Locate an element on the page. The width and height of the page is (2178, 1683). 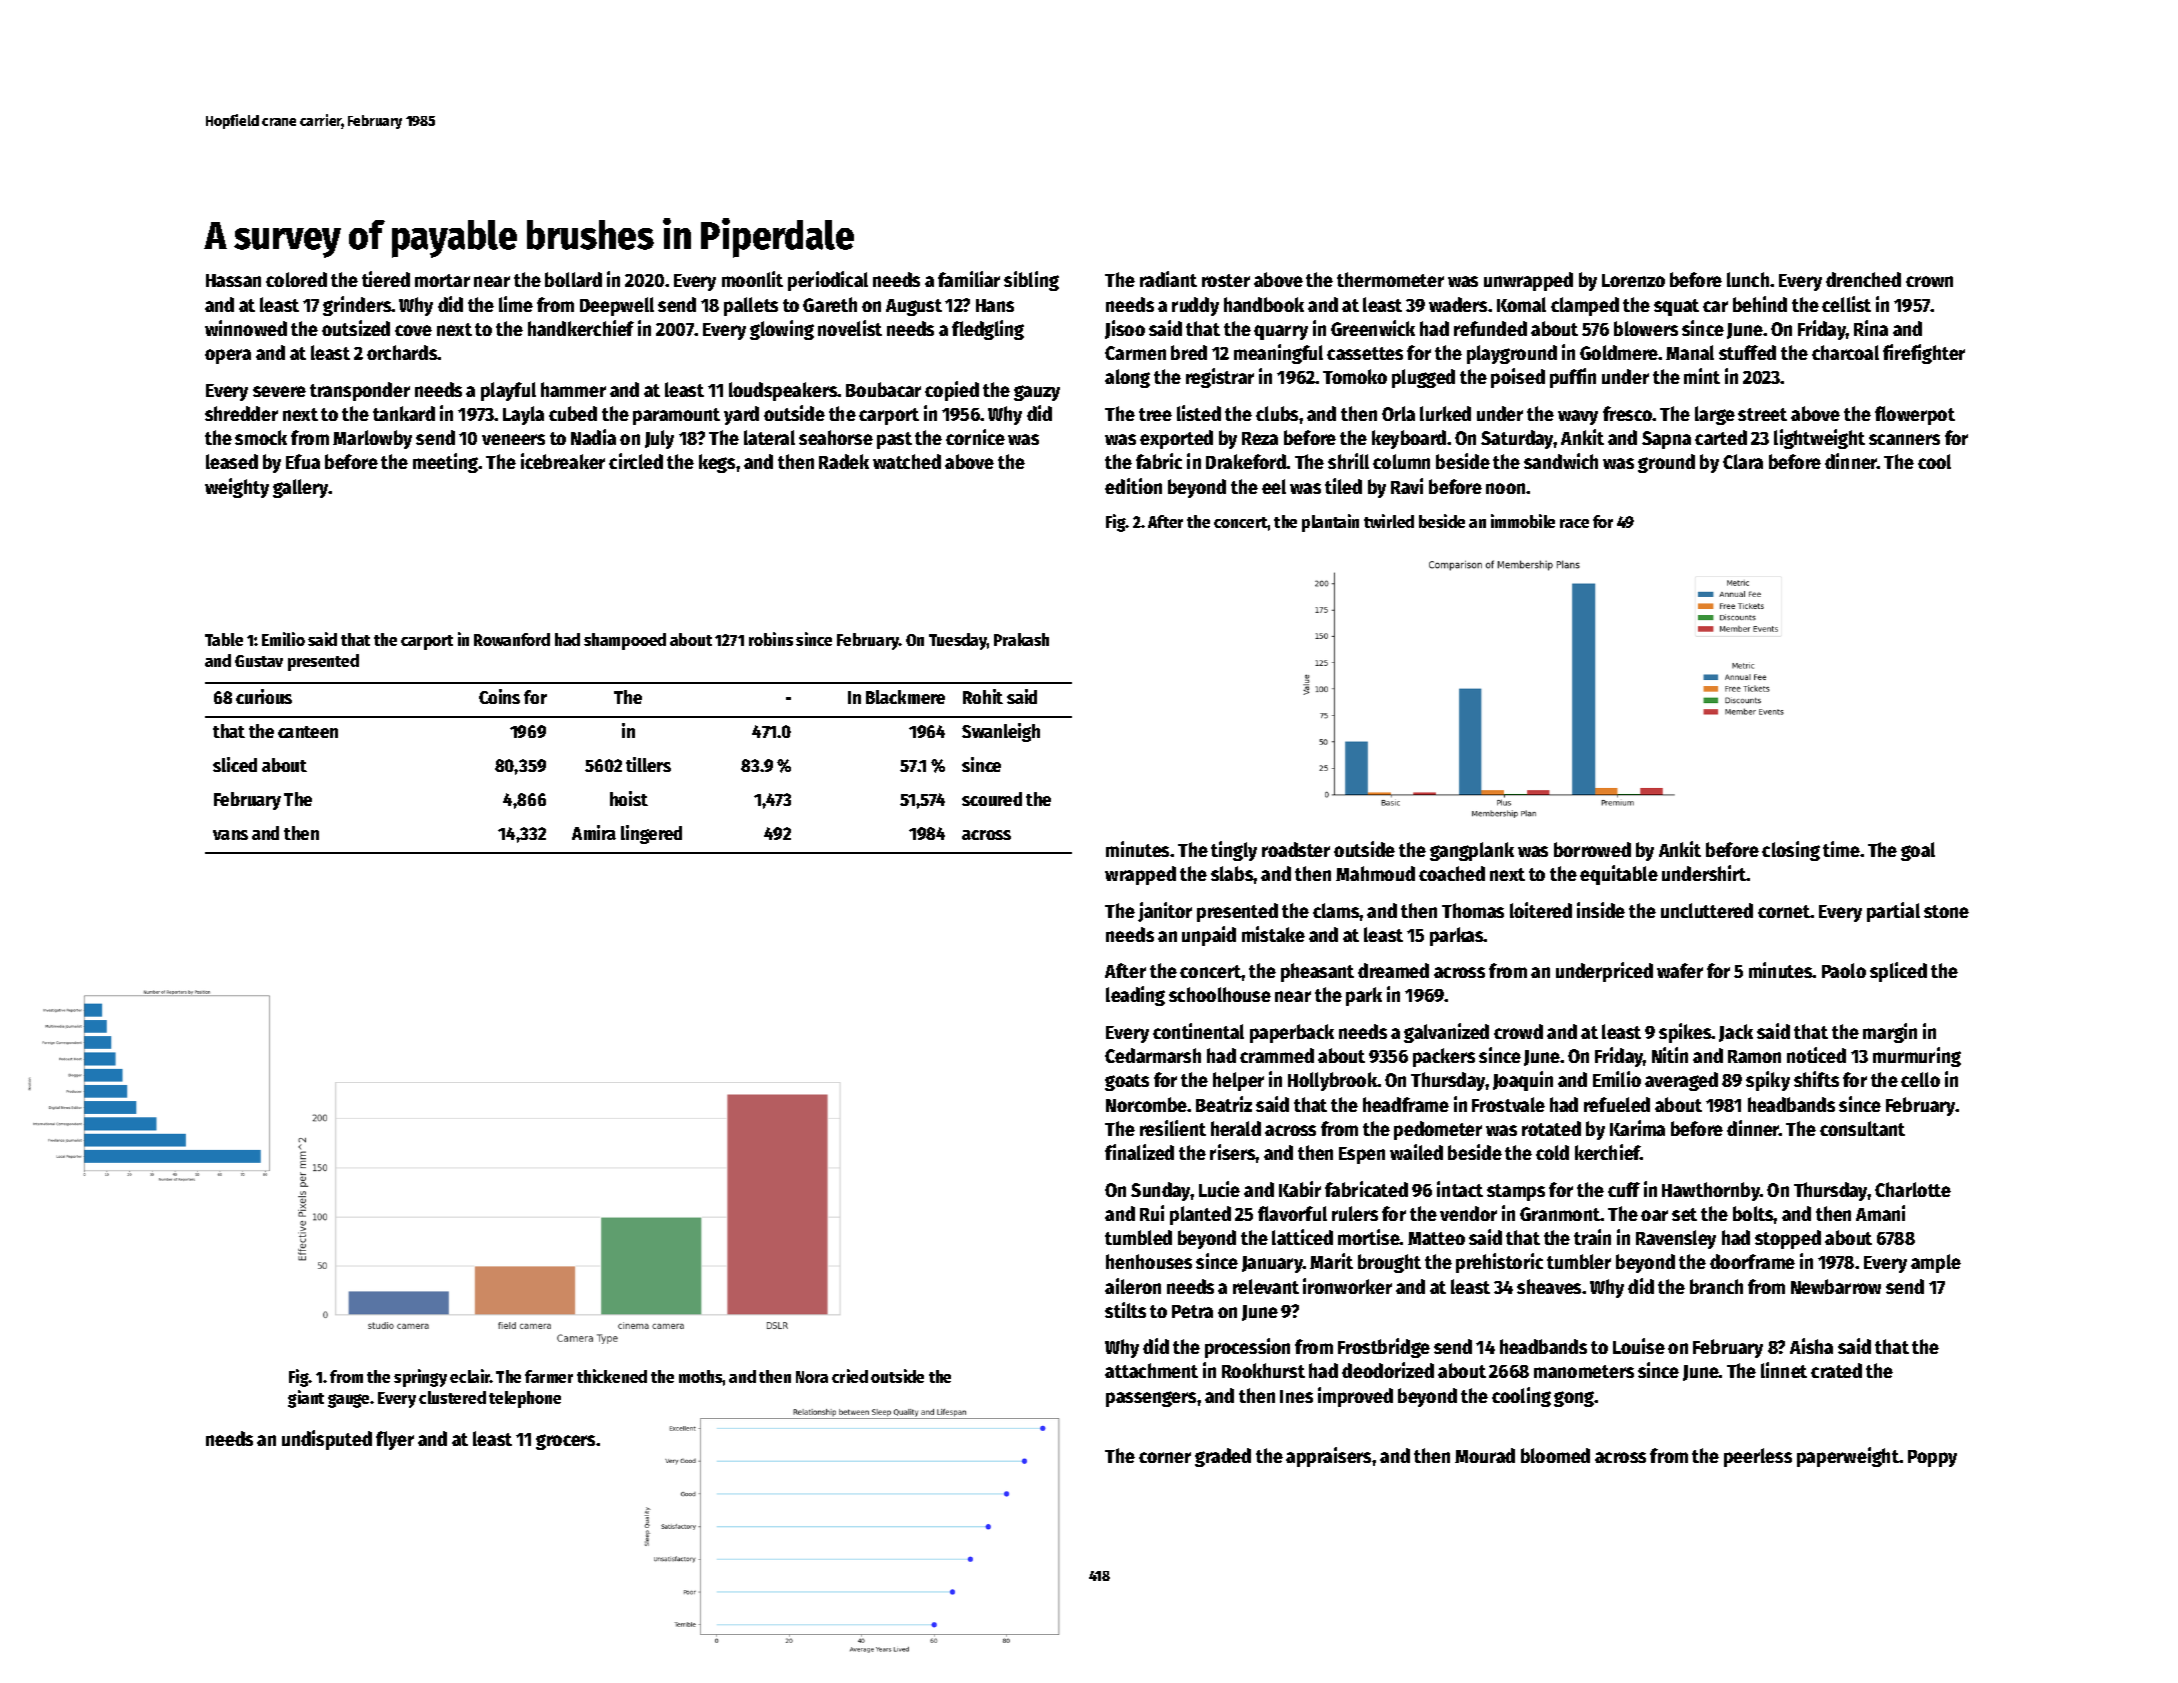
race is located at coordinates (1574, 523).
